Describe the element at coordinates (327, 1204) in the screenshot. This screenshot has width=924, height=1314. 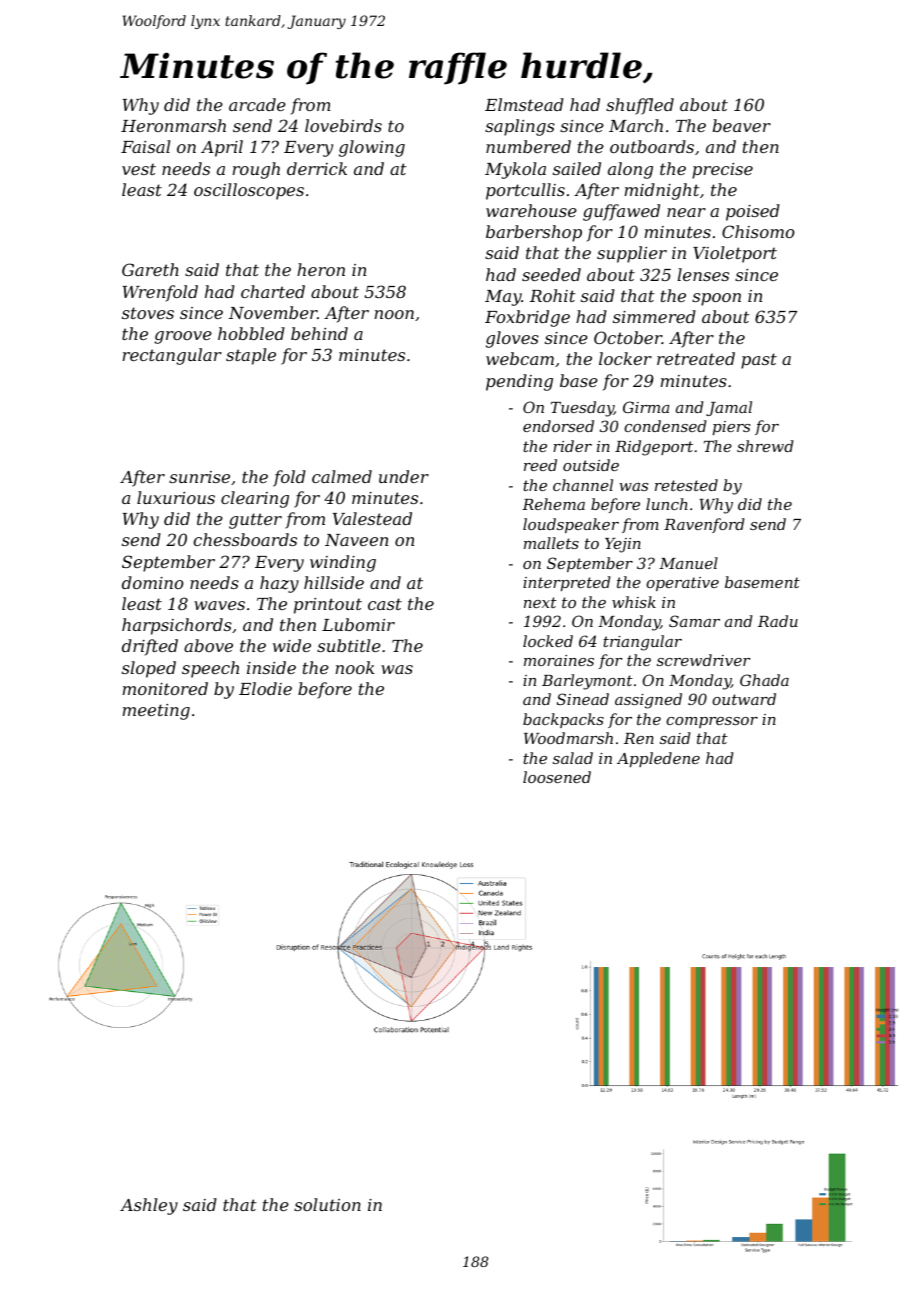
I see `solution` at that location.
